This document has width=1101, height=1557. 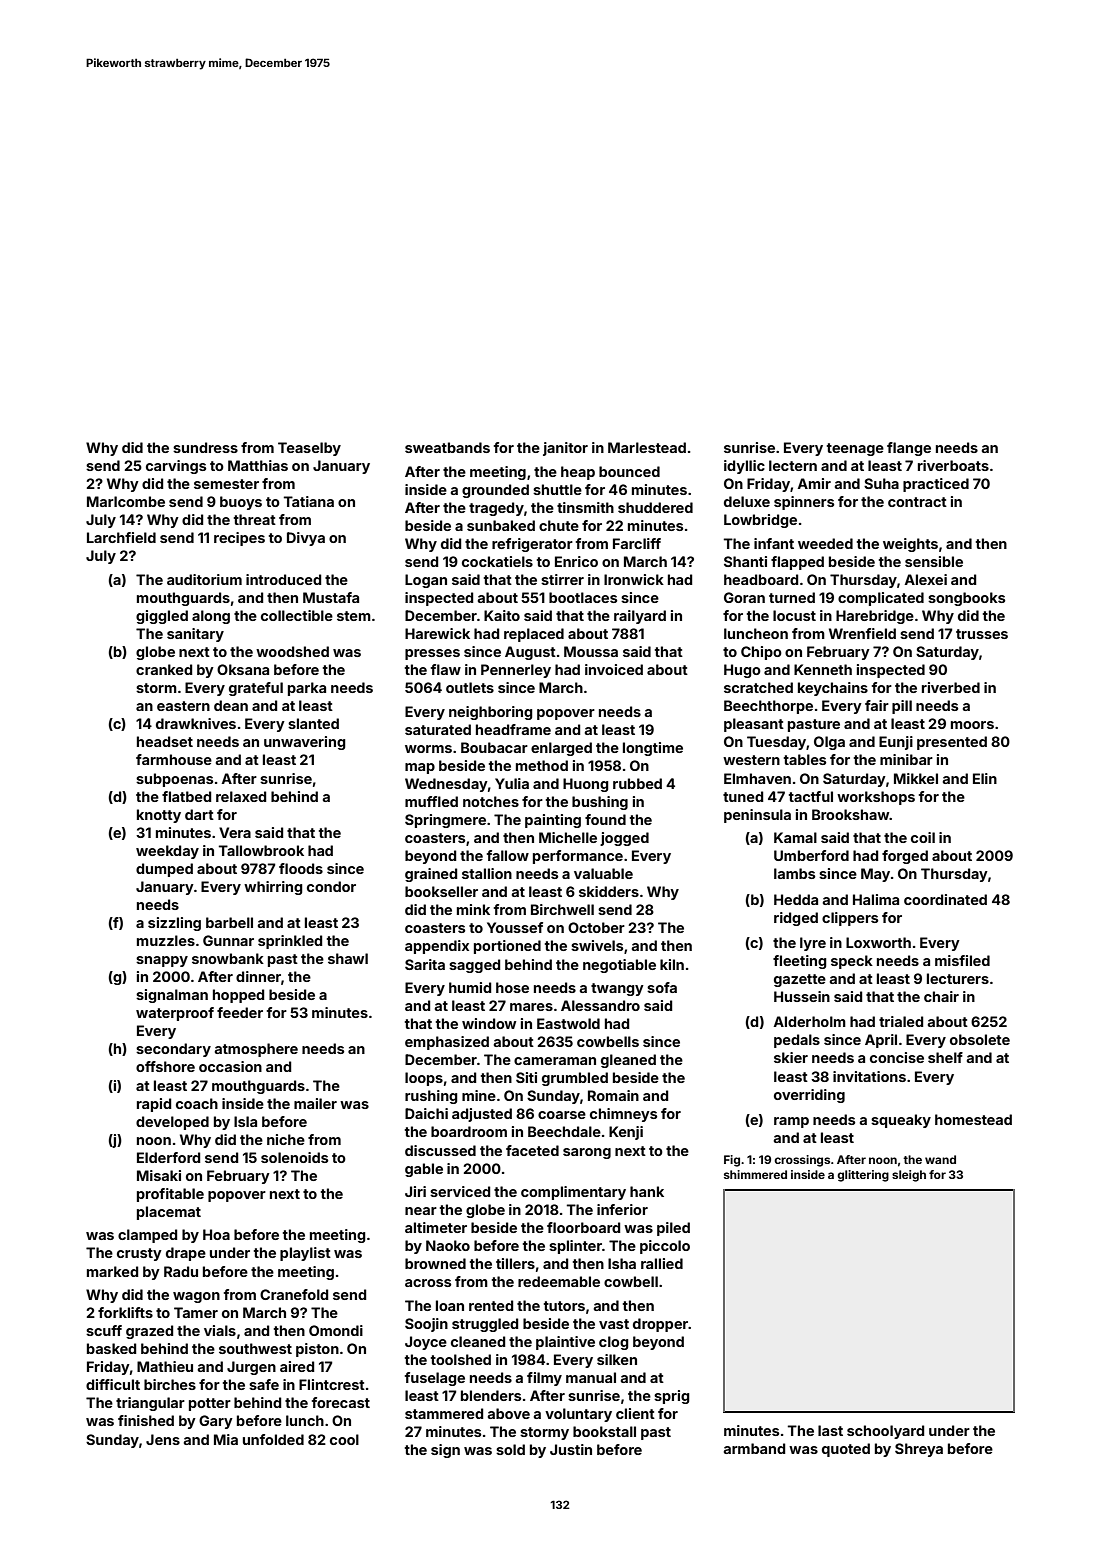 I want to click on performance, so click(x=578, y=857).
